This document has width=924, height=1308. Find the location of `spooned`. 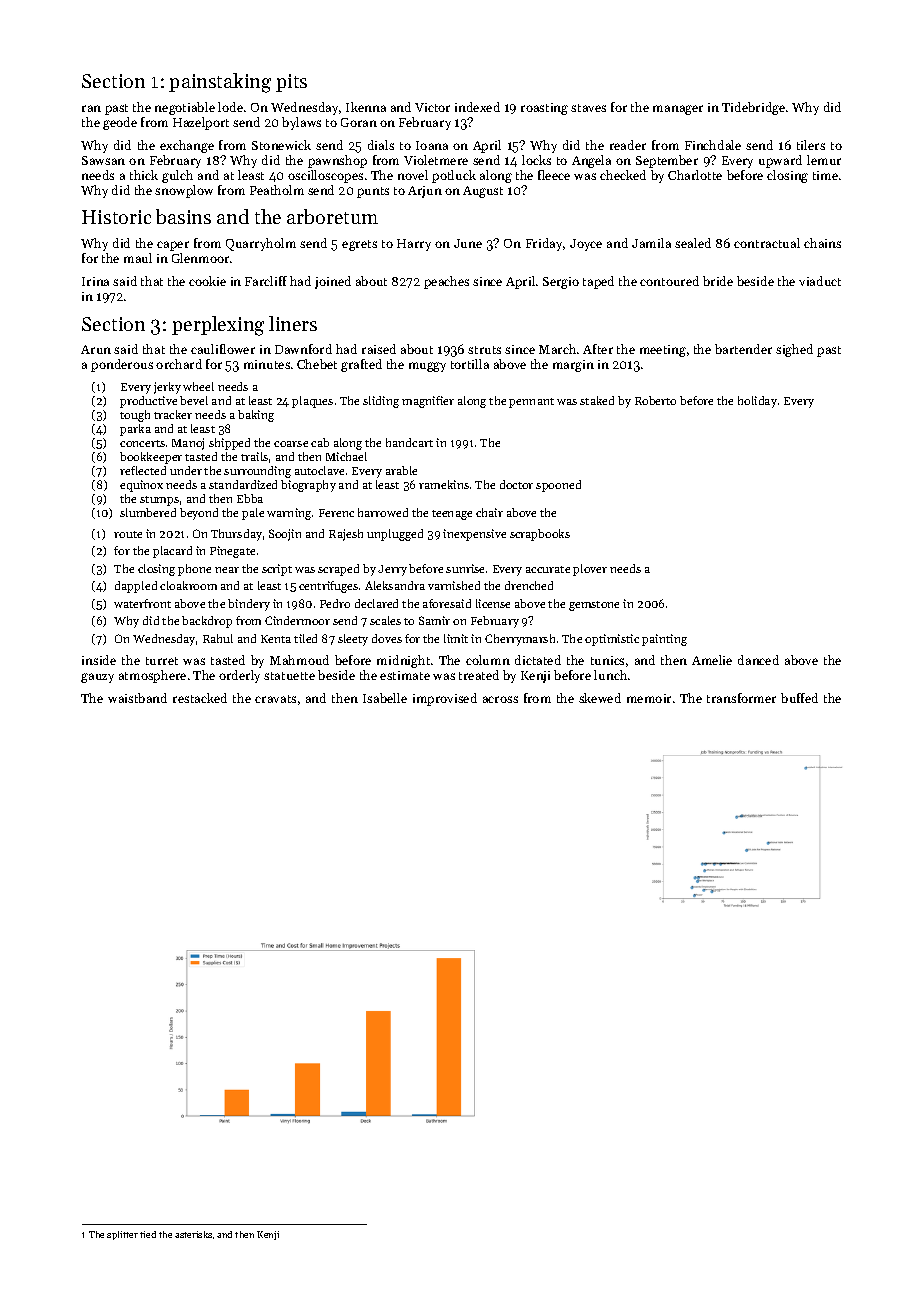

spooned is located at coordinates (558, 486).
